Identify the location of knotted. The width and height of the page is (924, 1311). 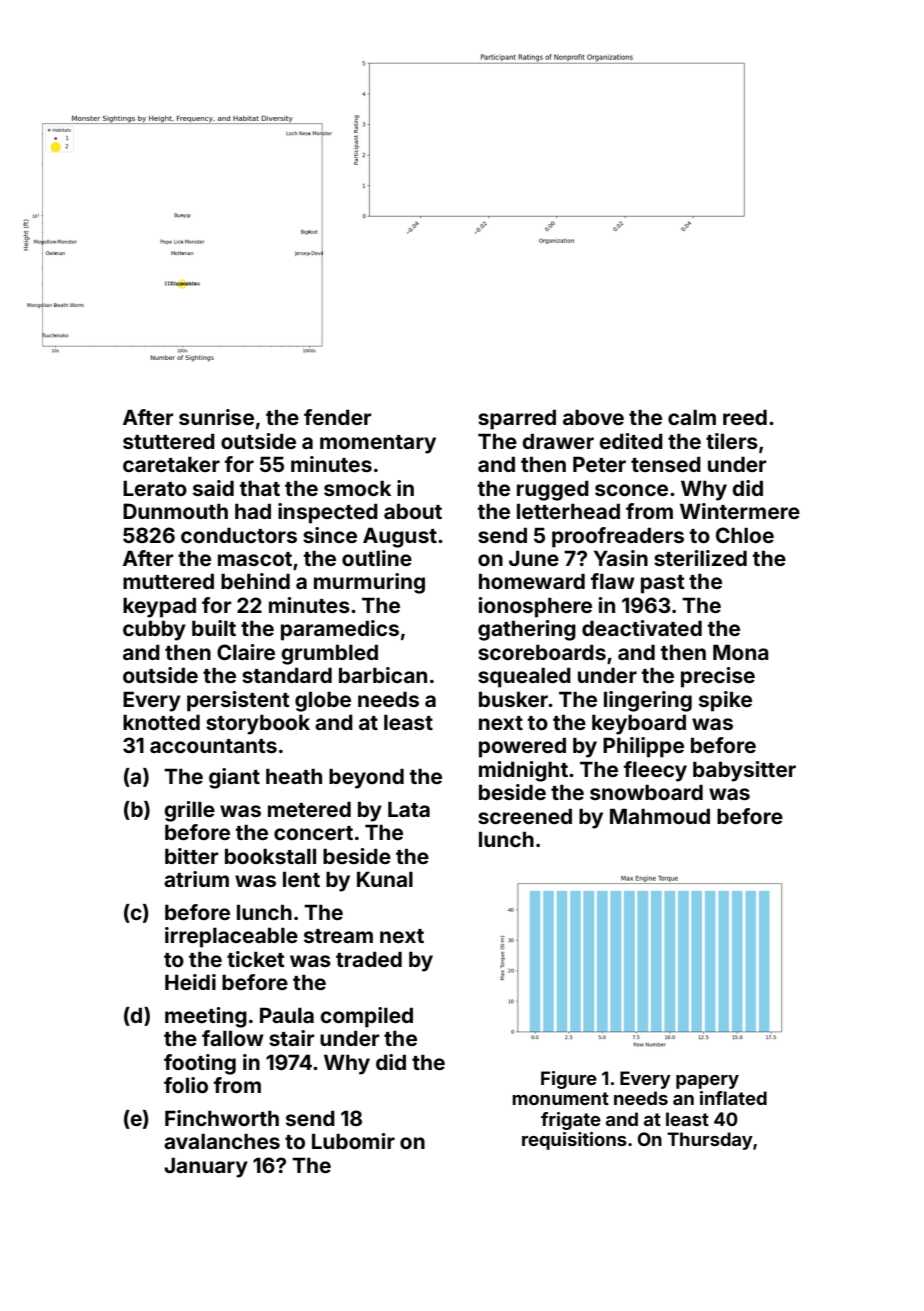
(161, 722).
